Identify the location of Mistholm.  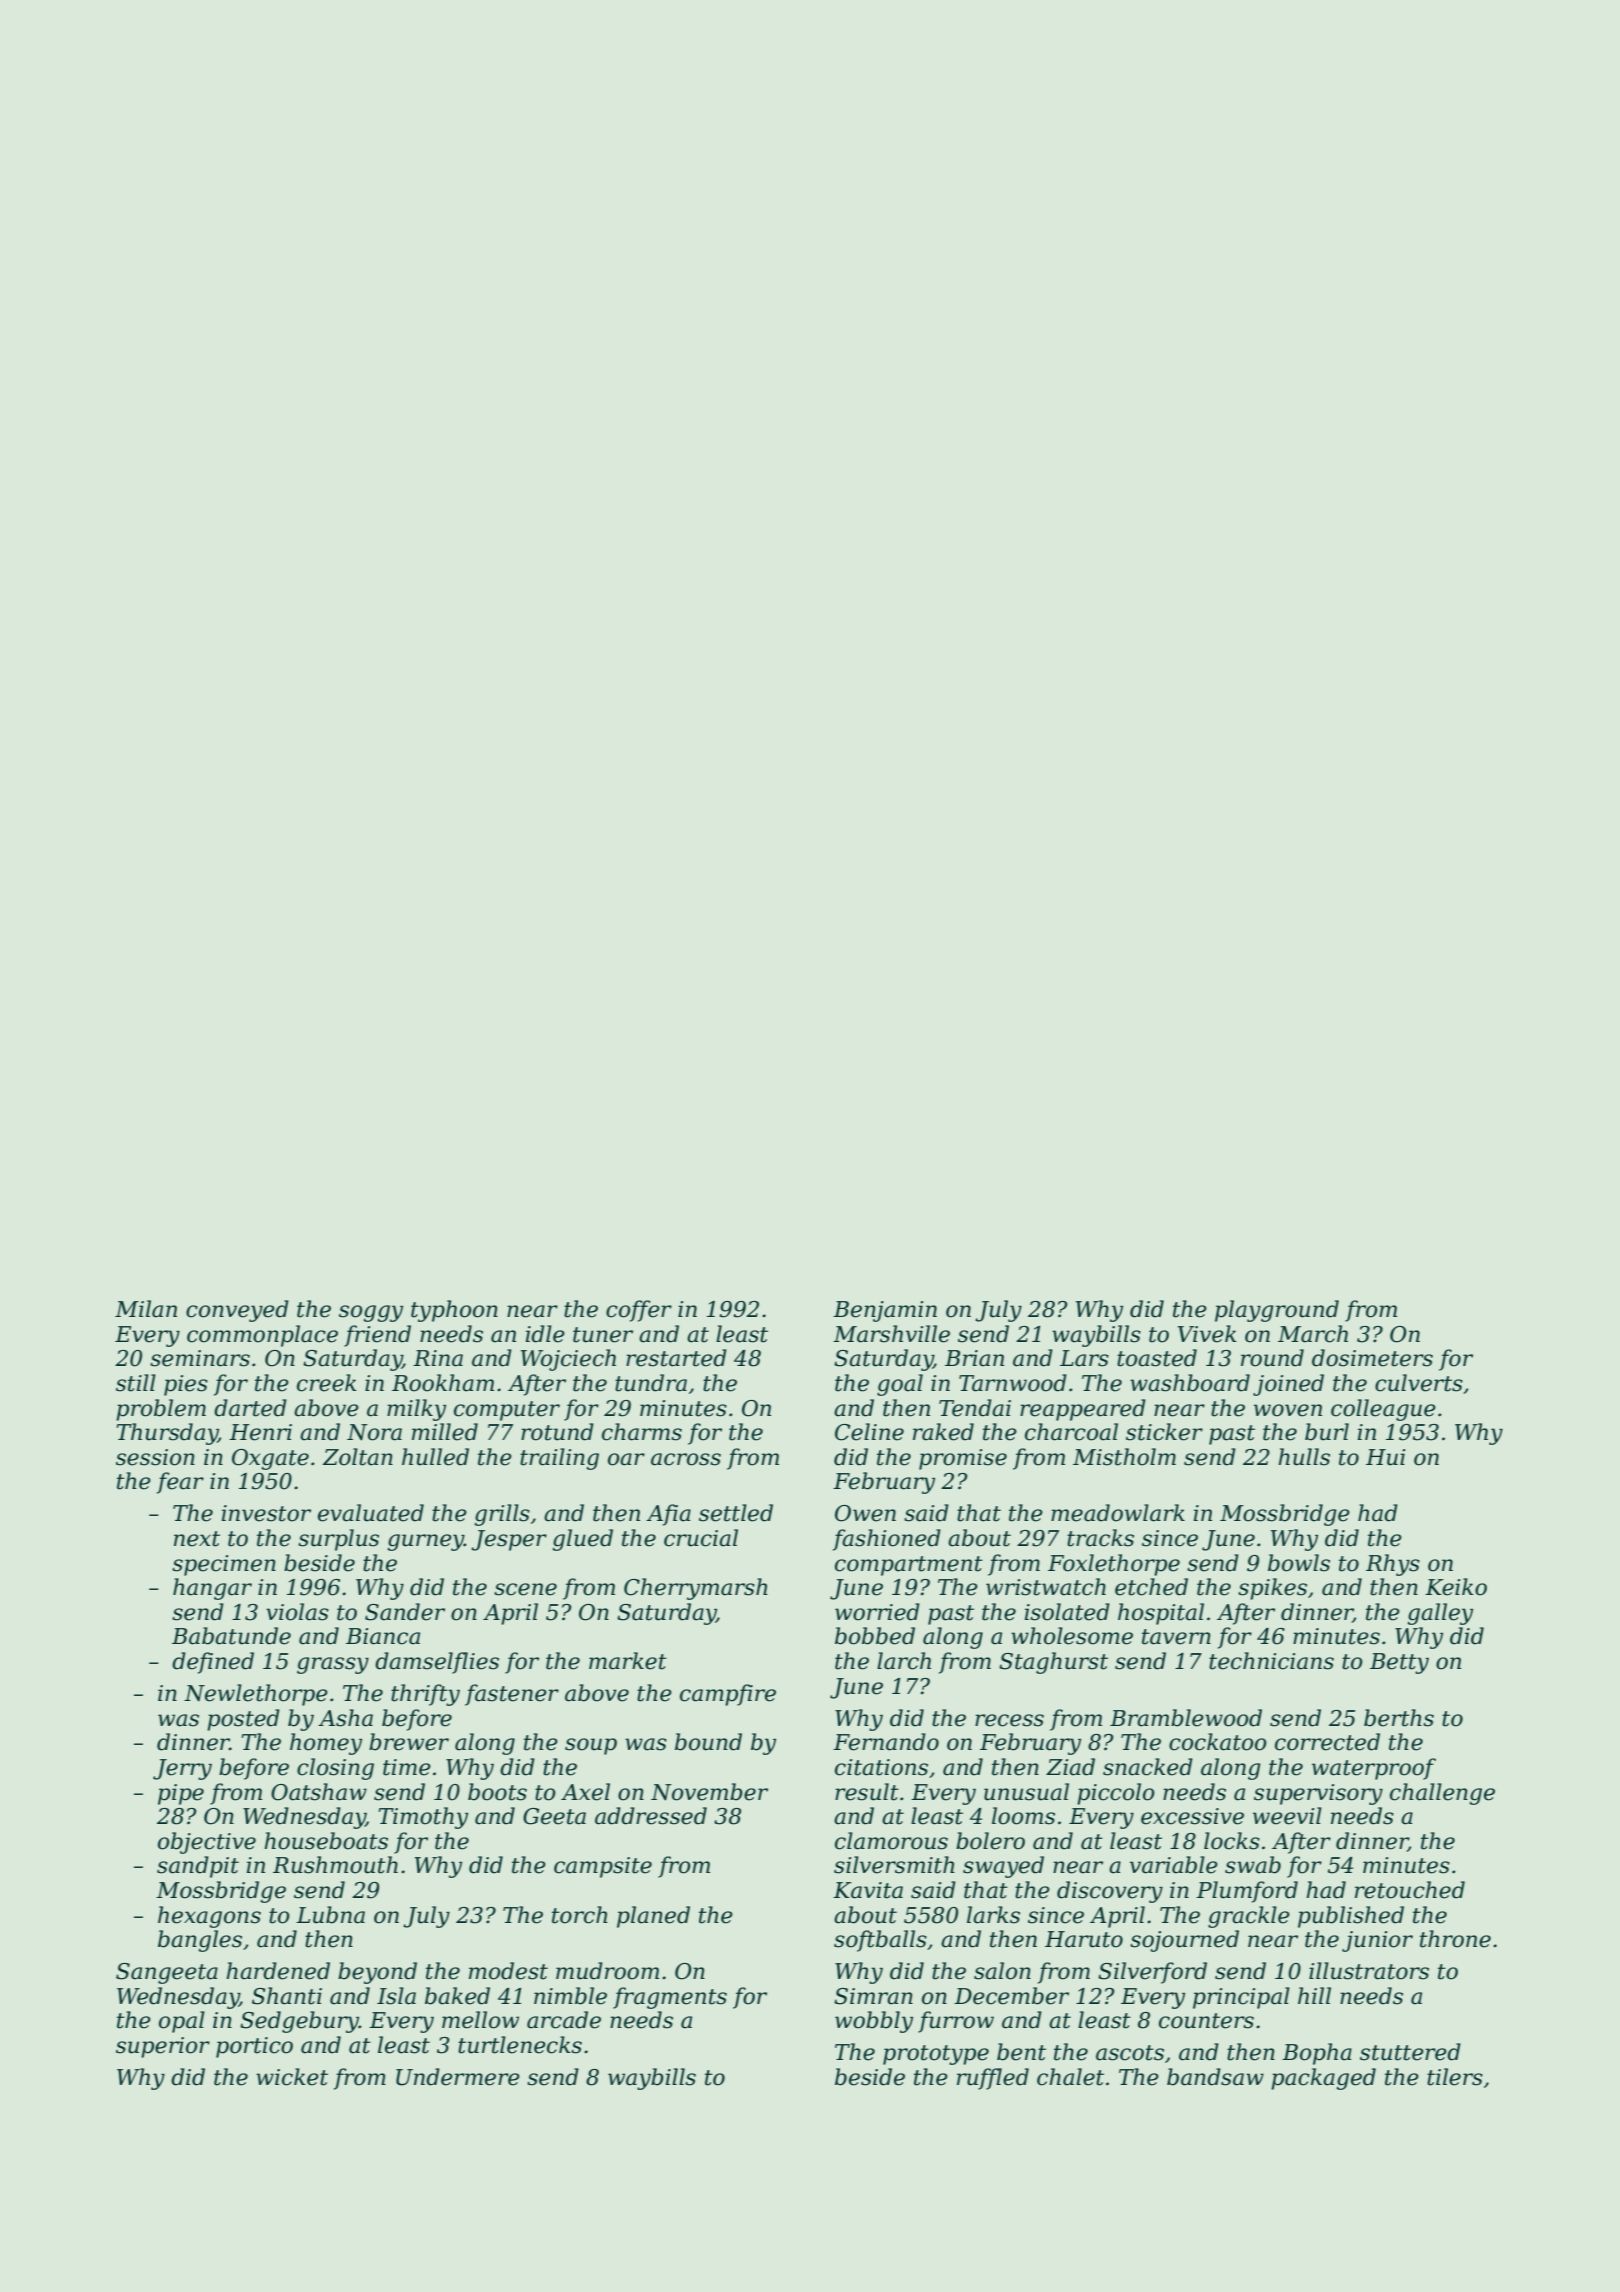
(1124, 1457).
